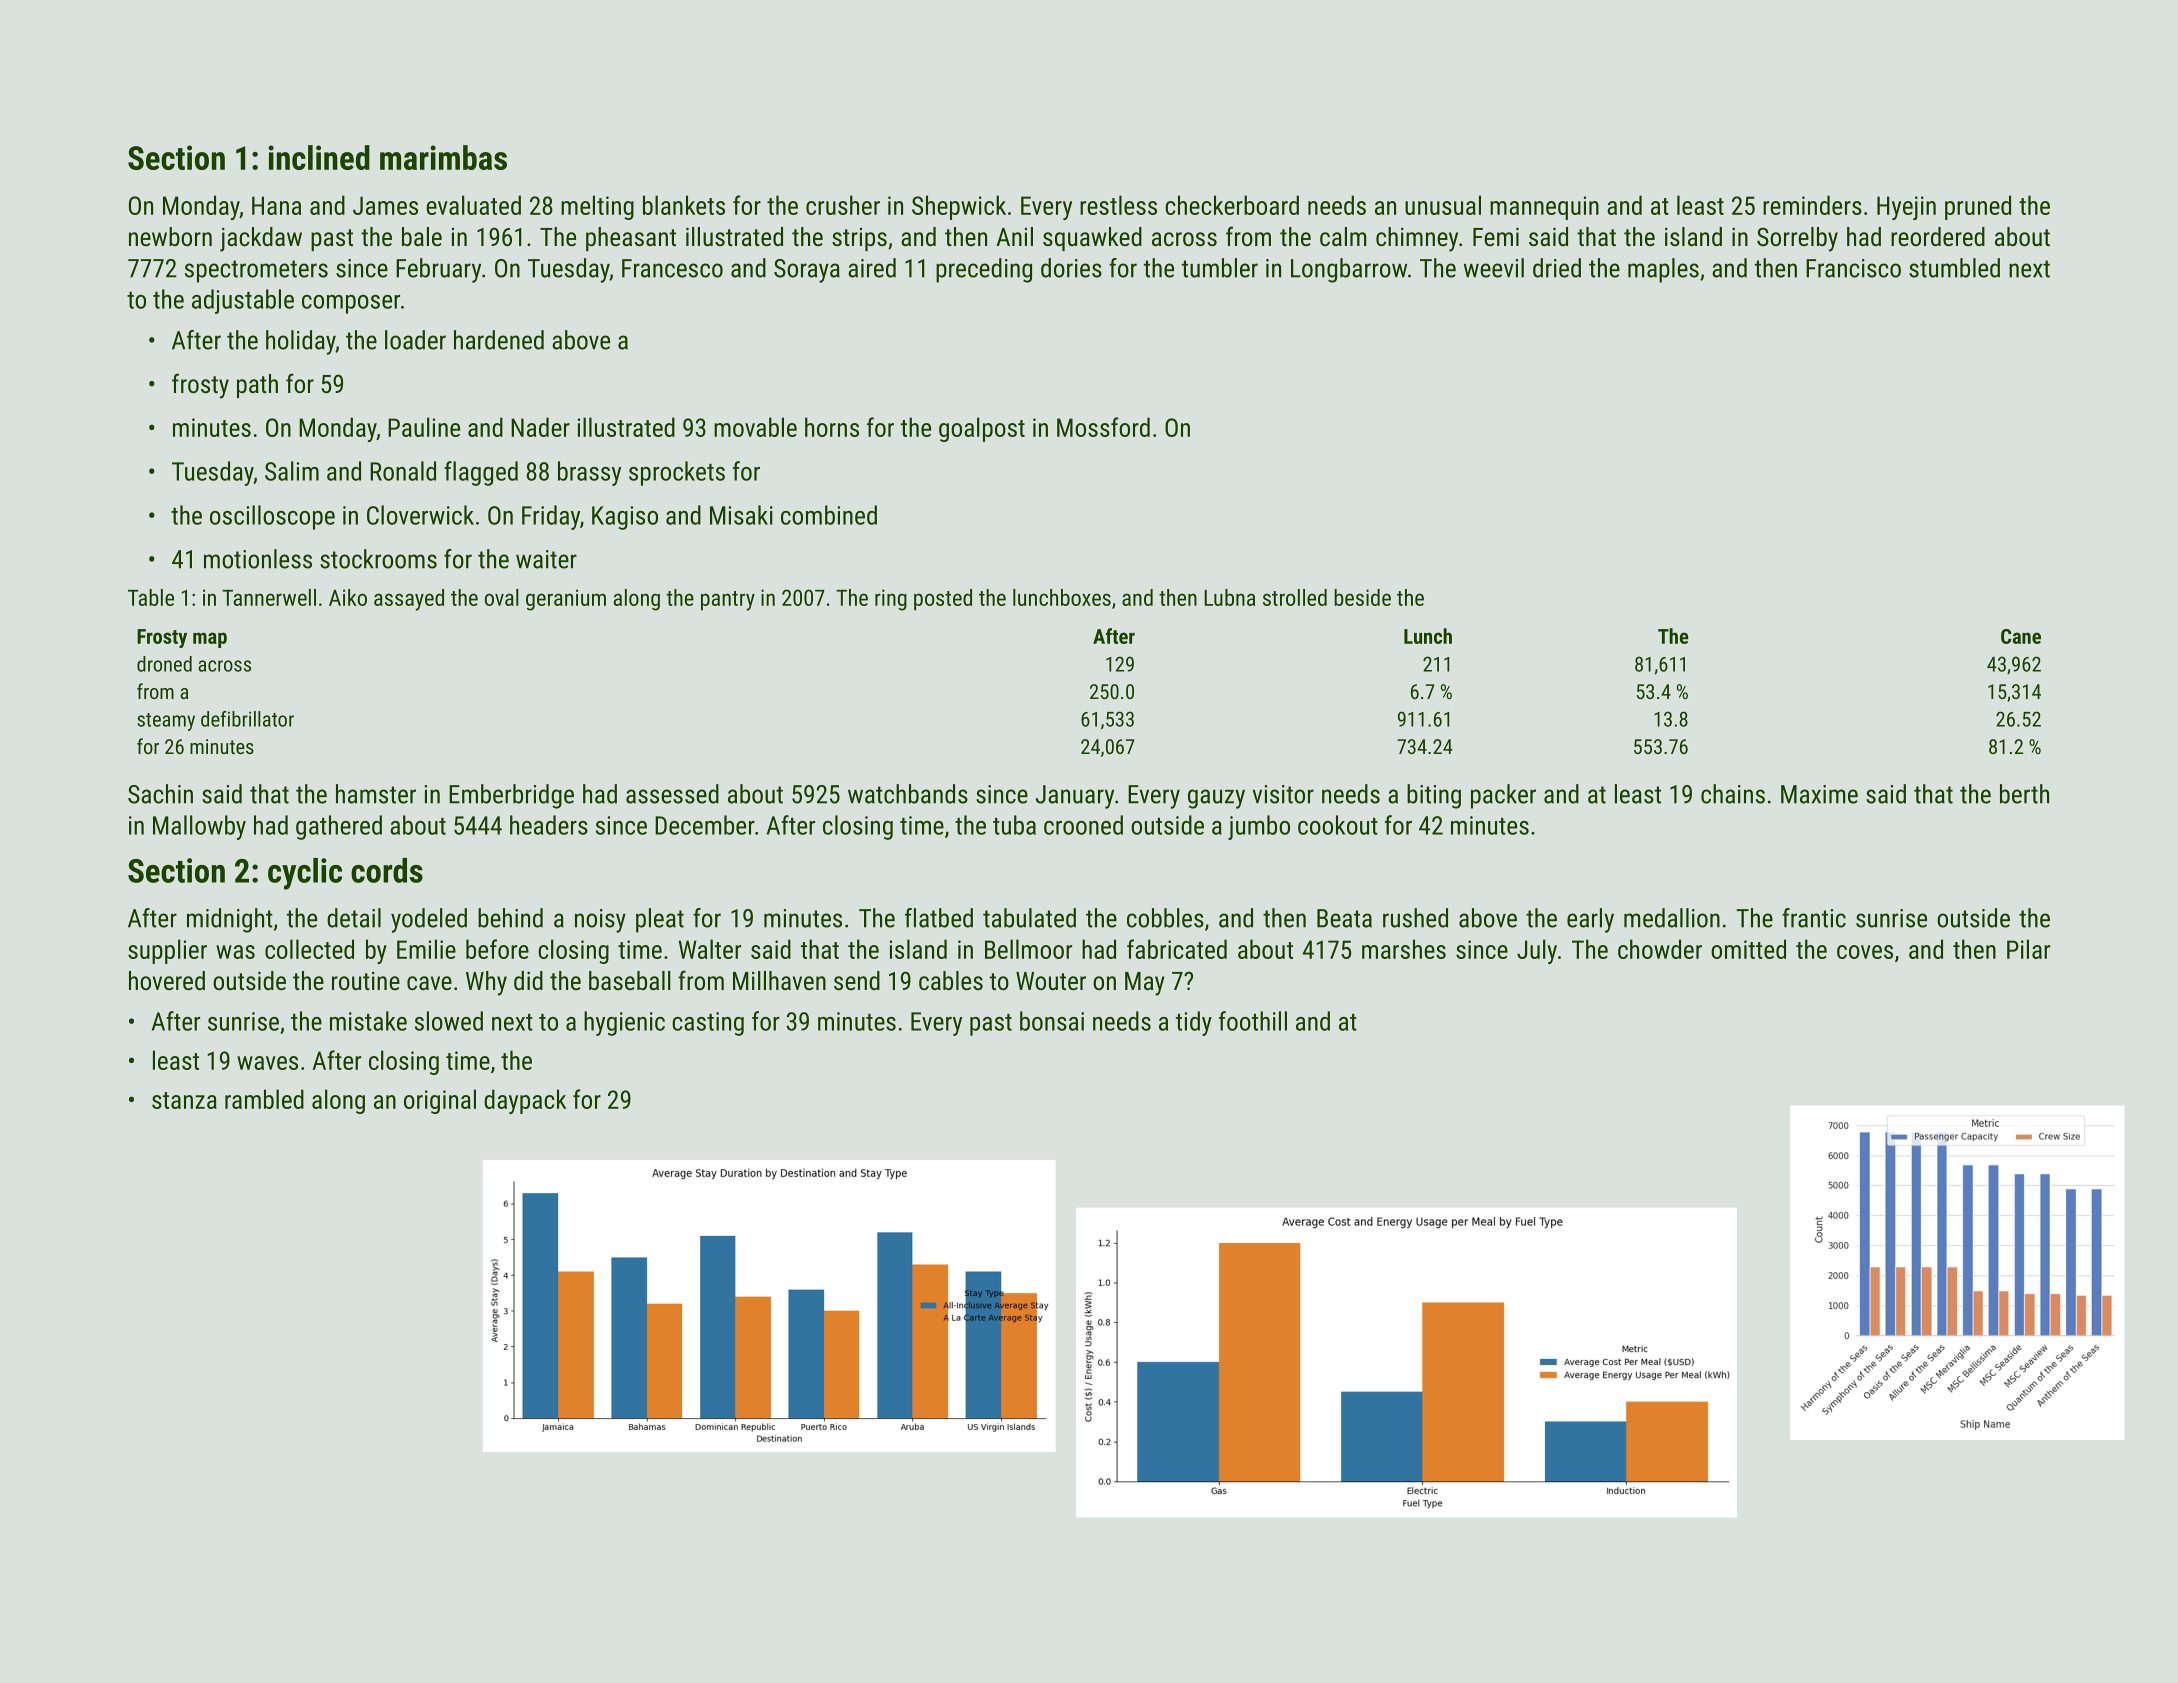 This page has width=2178, height=1683. Describe the element at coordinates (481, 473) in the page. I see `flagged` at that location.
